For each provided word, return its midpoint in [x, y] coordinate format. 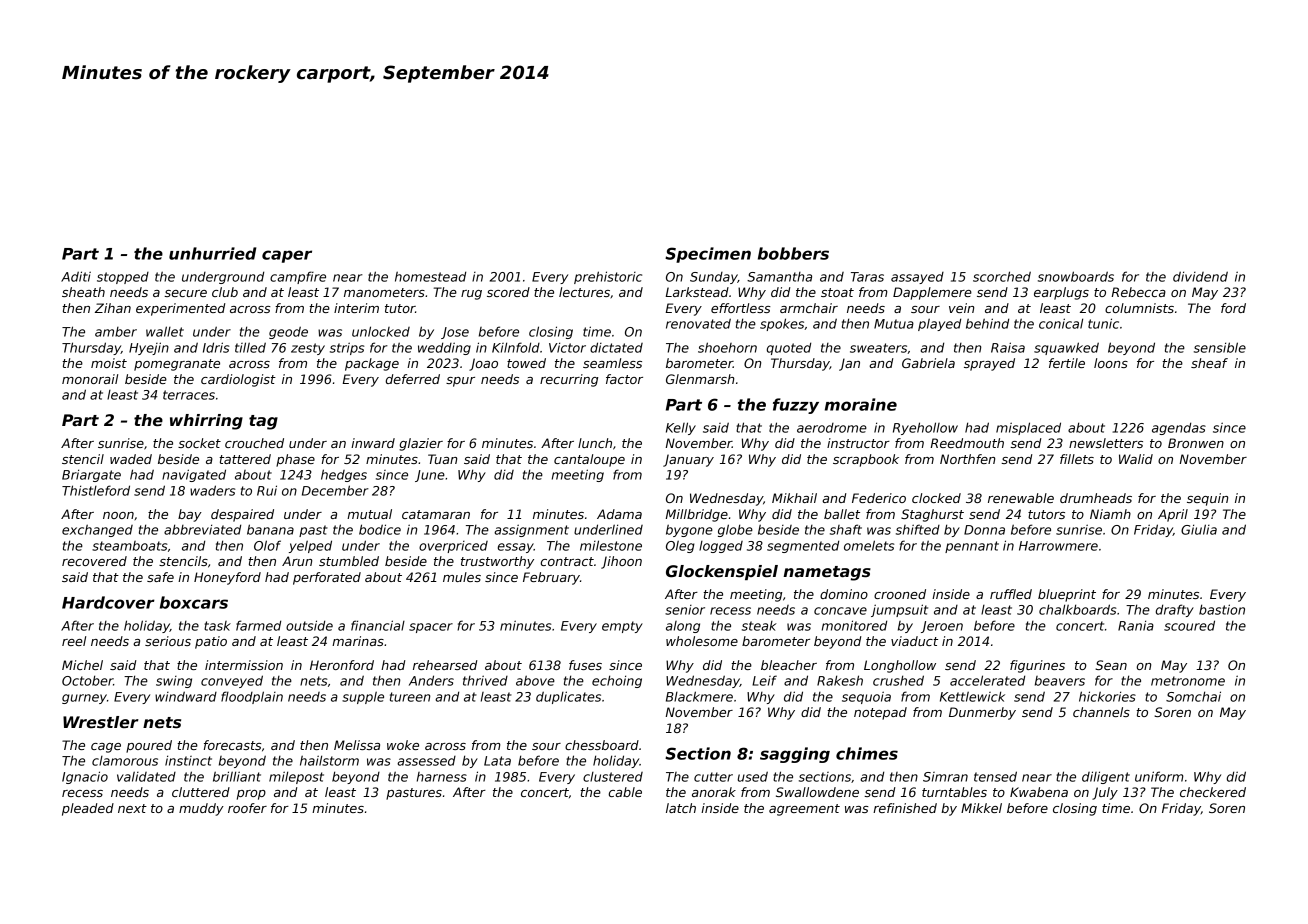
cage [106, 748]
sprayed [989, 364]
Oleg [680, 546]
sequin [1207, 499]
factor [624, 379]
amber [116, 332]
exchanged [97, 530]
